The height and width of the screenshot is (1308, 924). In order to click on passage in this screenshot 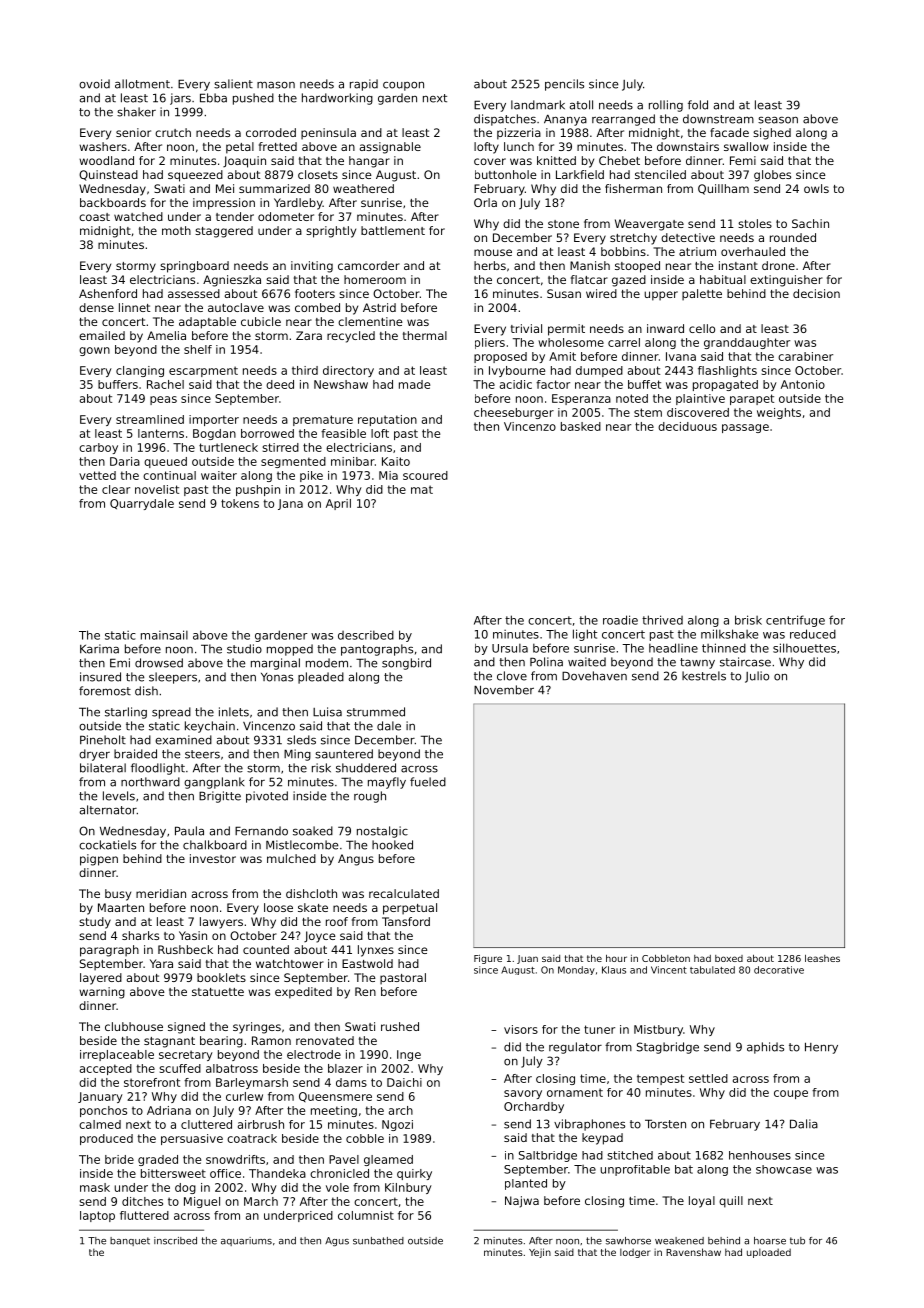, I will do `click(745, 428)`.
